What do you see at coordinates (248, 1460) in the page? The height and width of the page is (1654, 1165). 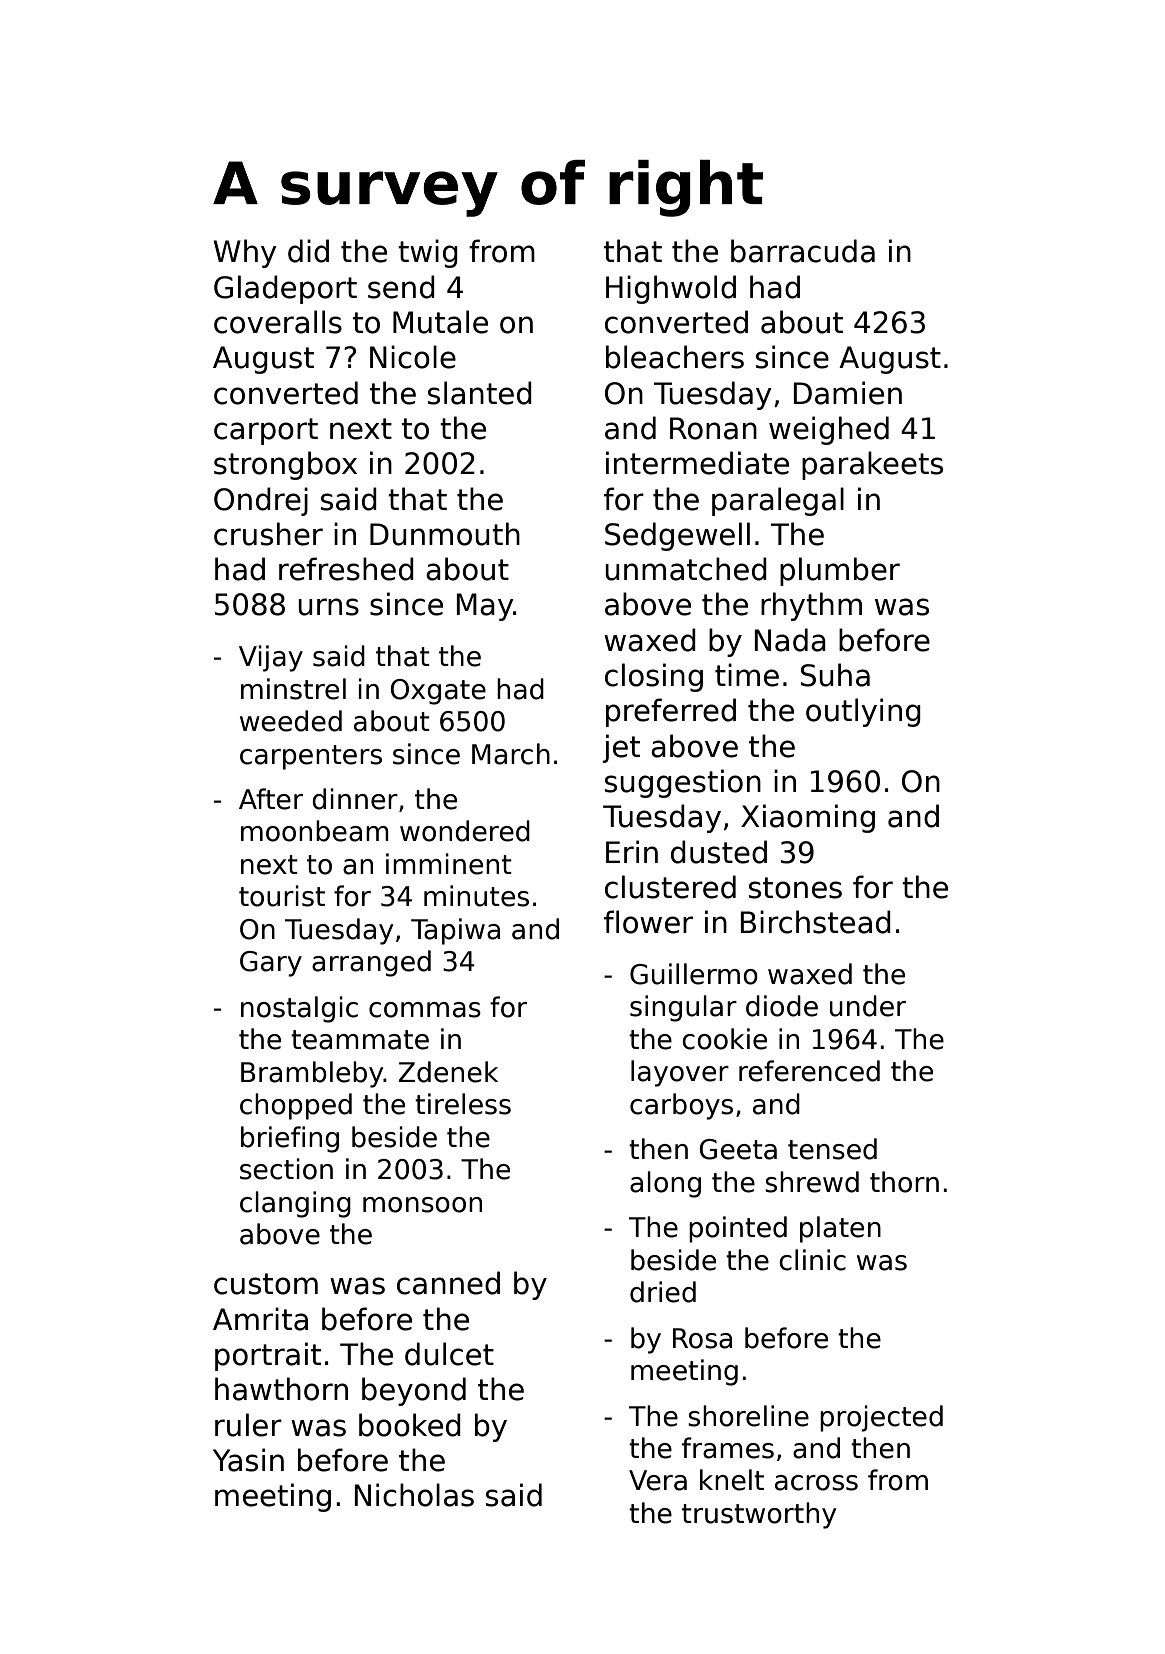 I see `Yasin` at bounding box center [248, 1460].
